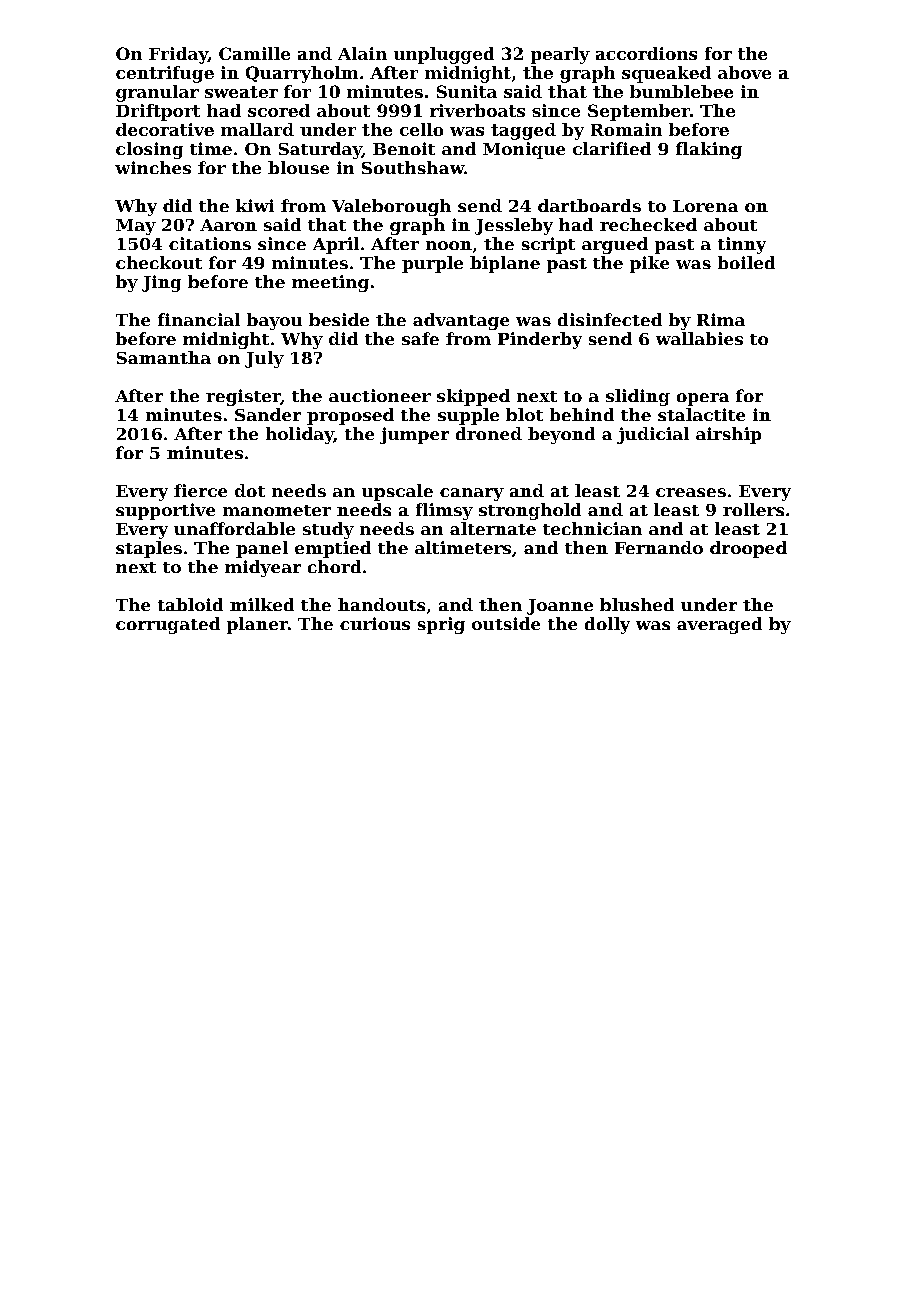 The image size is (908, 1316). I want to click on milked, so click(262, 604).
